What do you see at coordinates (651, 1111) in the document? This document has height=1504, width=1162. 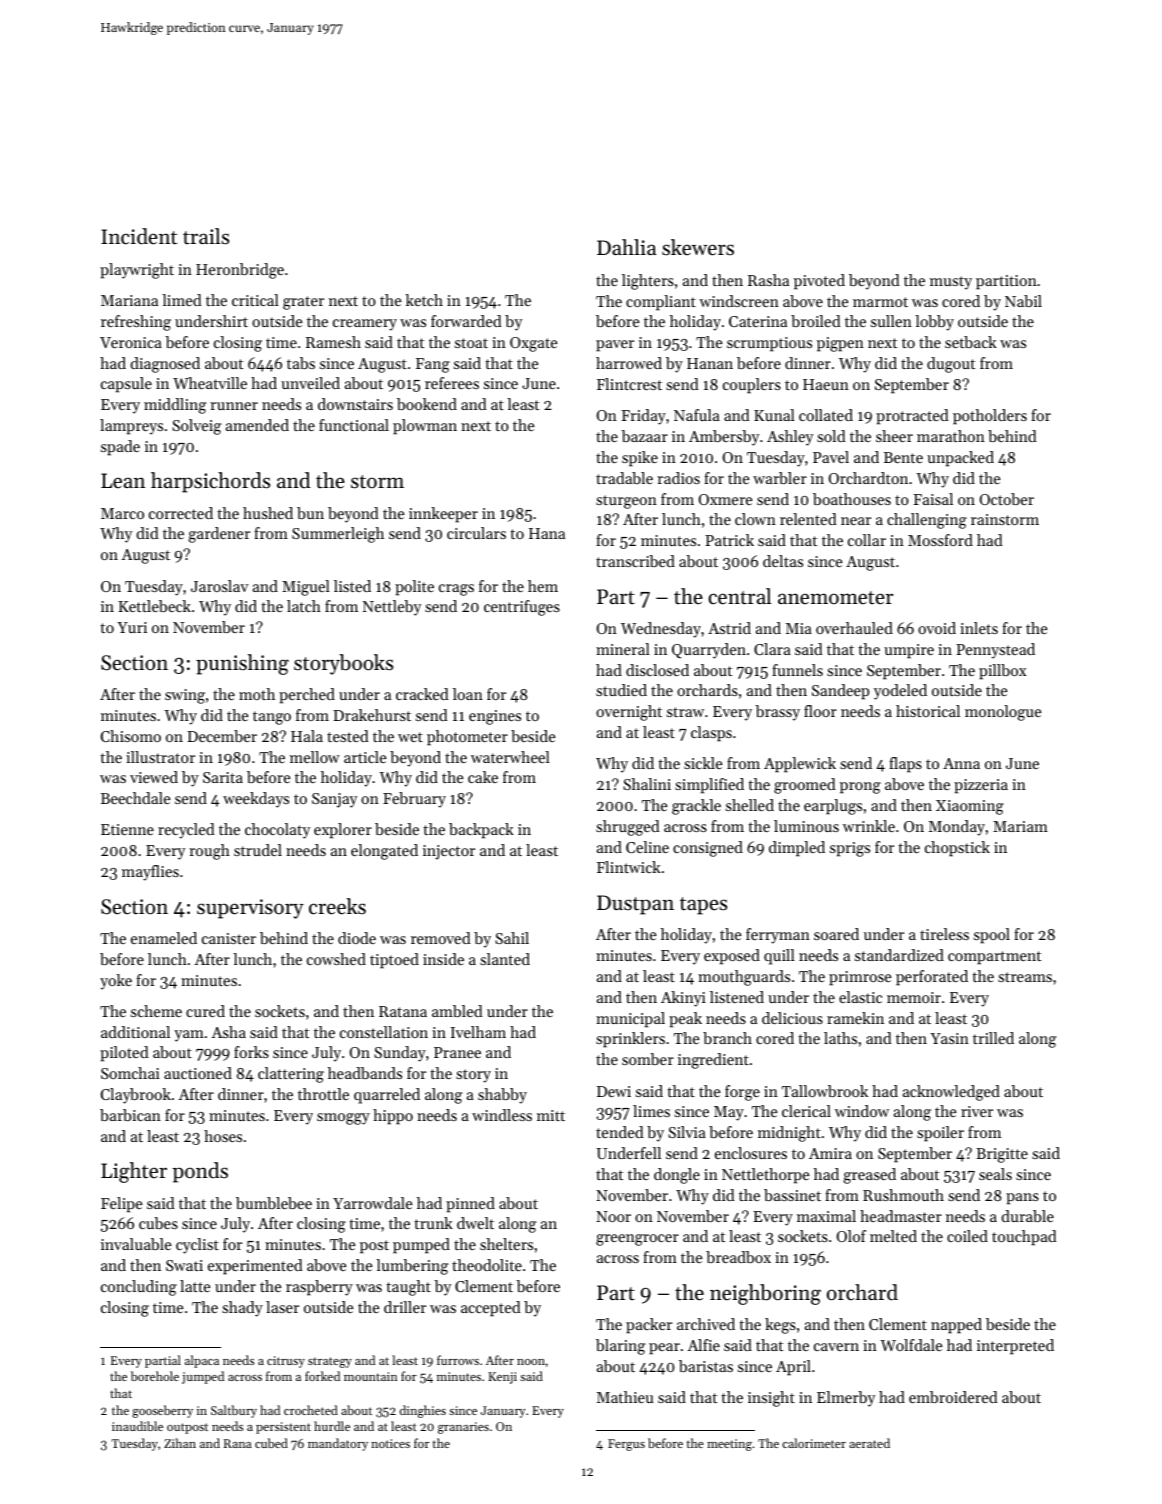 I see `limes` at bounding box center [651, 1111].
